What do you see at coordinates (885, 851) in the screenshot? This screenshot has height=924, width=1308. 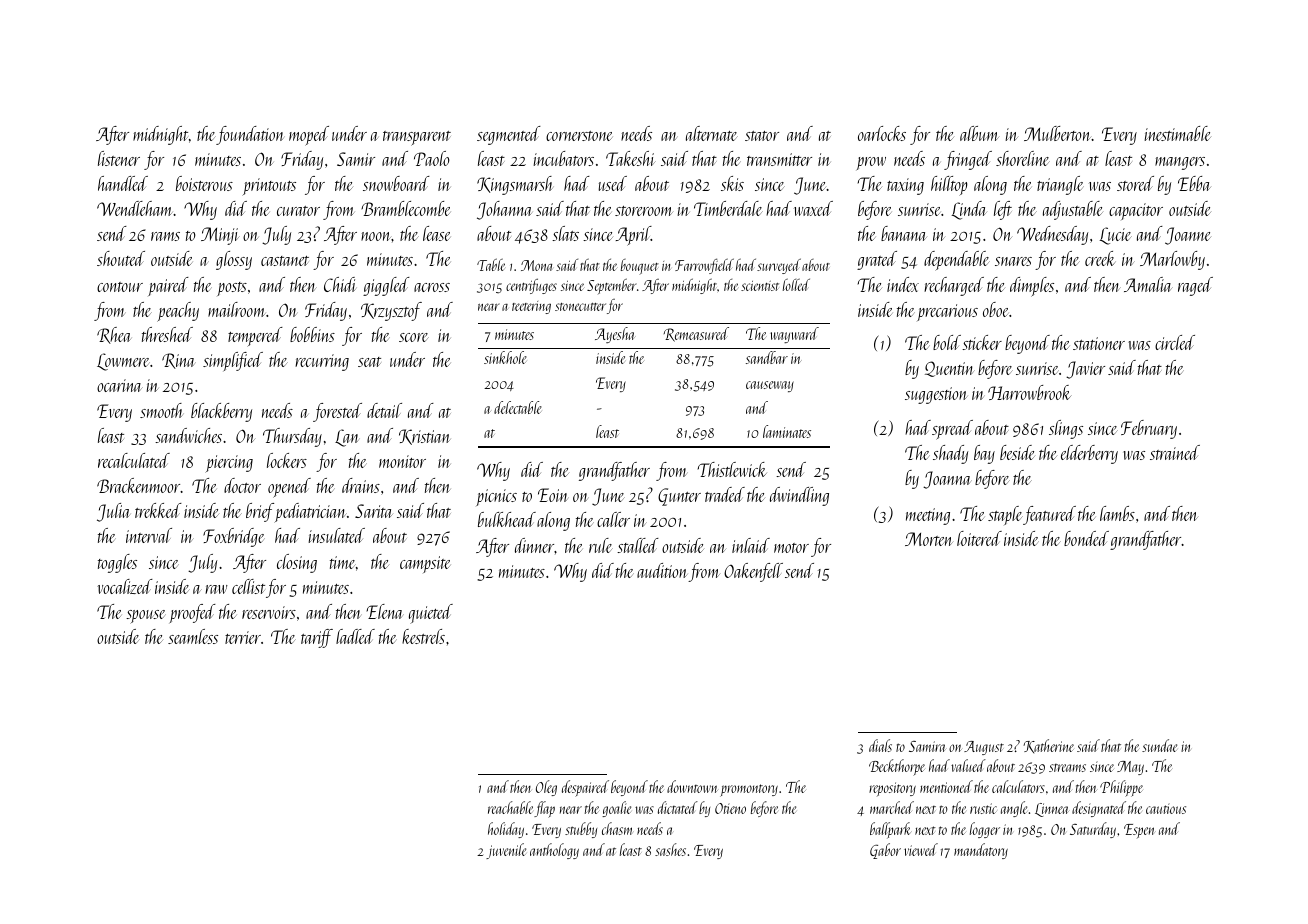 I see `Gabor` at bounding box center [885, 851].
